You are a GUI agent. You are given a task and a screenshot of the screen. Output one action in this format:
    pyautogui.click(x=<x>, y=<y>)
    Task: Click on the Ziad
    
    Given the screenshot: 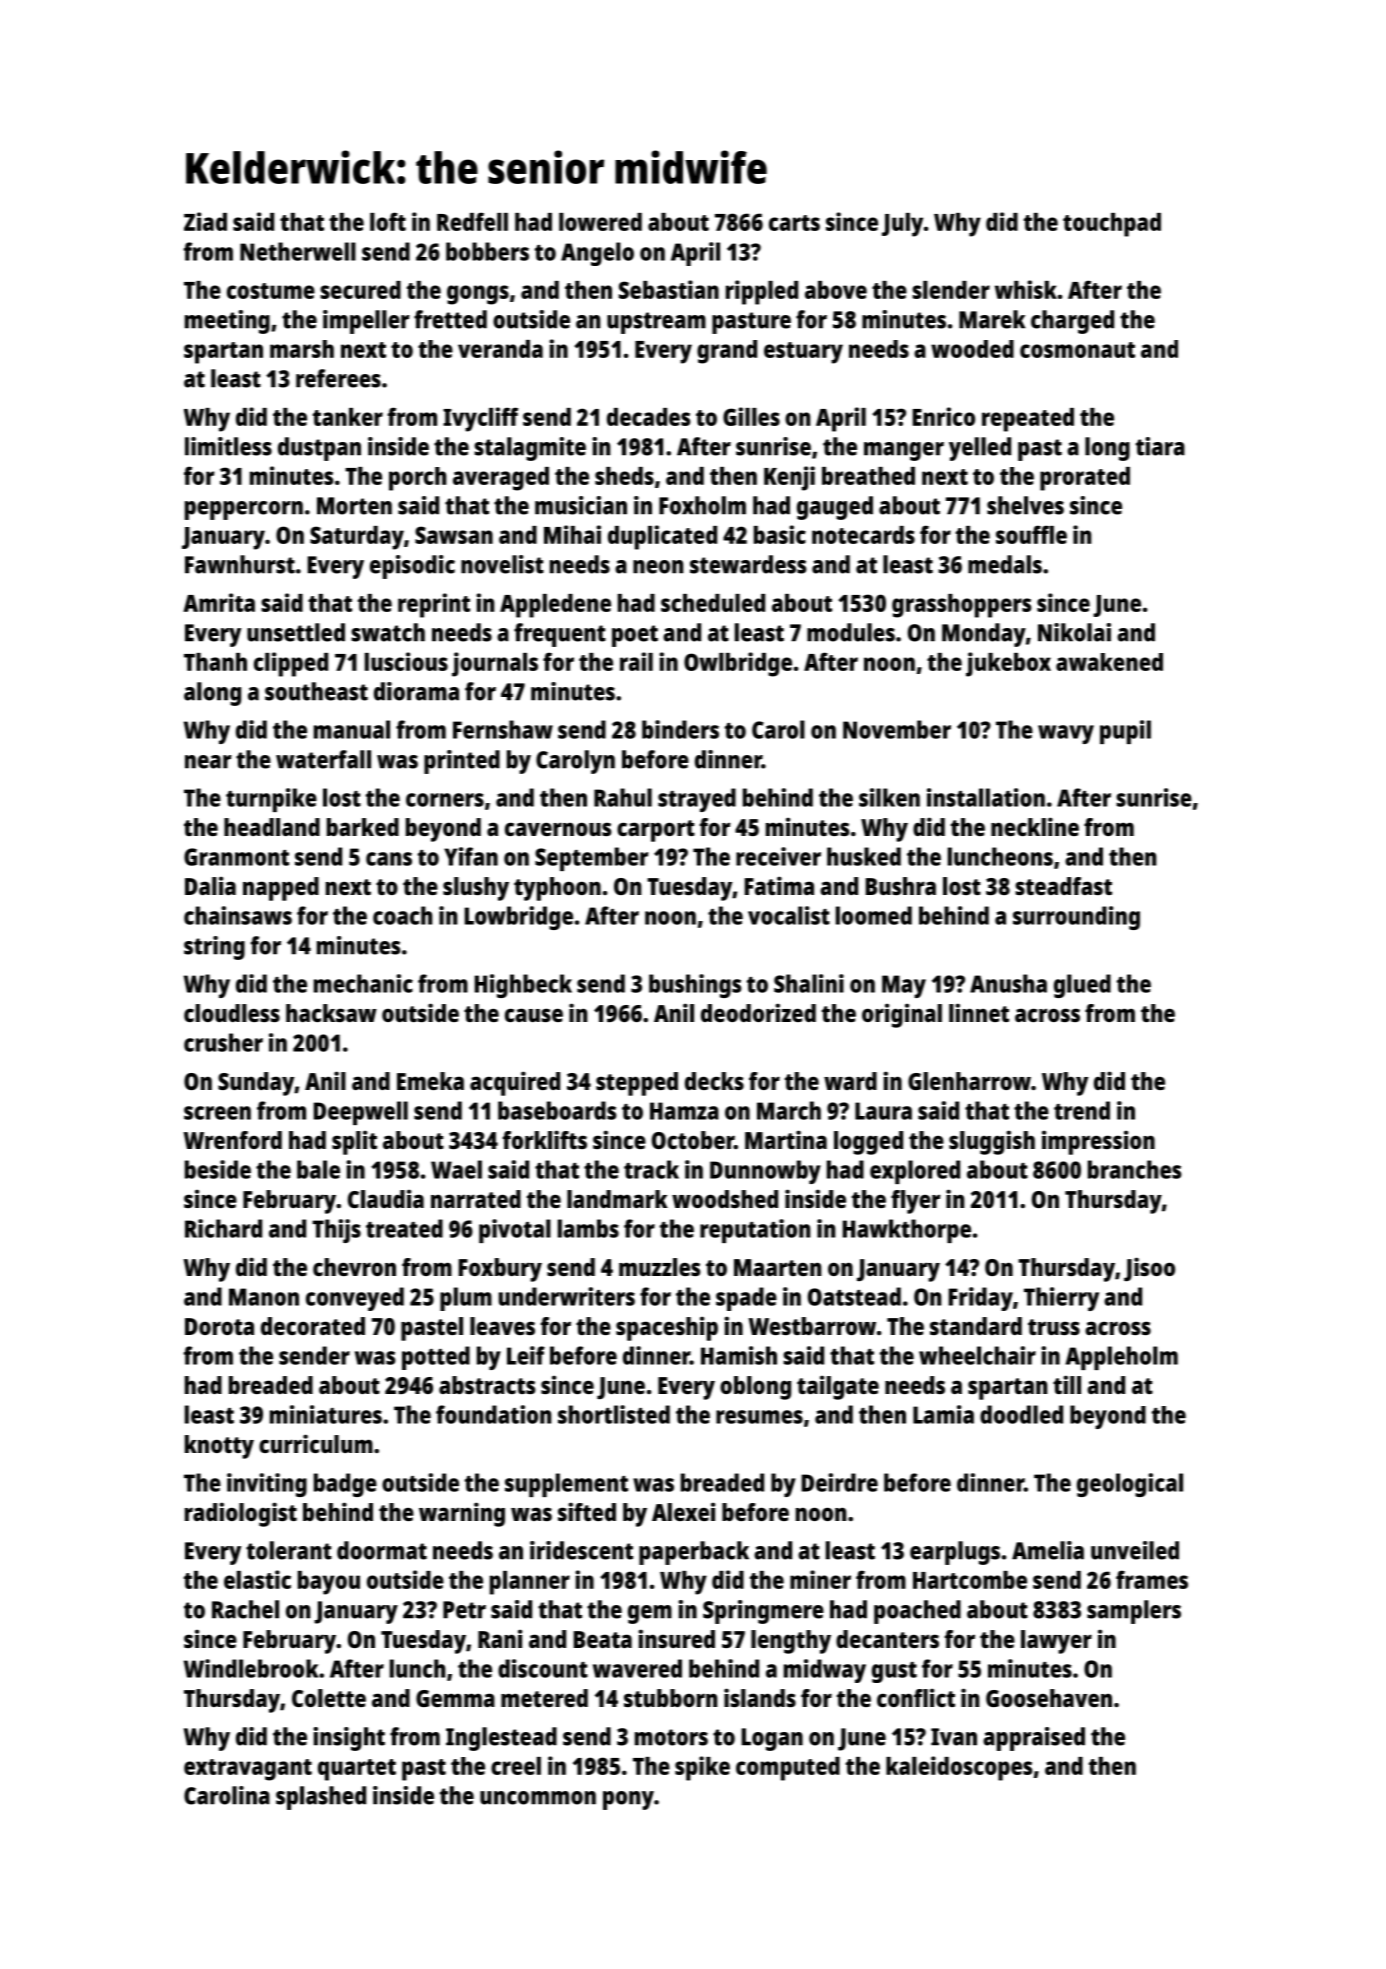 What is the action you would take?
    pyautogui.click(x=205, y=221)
